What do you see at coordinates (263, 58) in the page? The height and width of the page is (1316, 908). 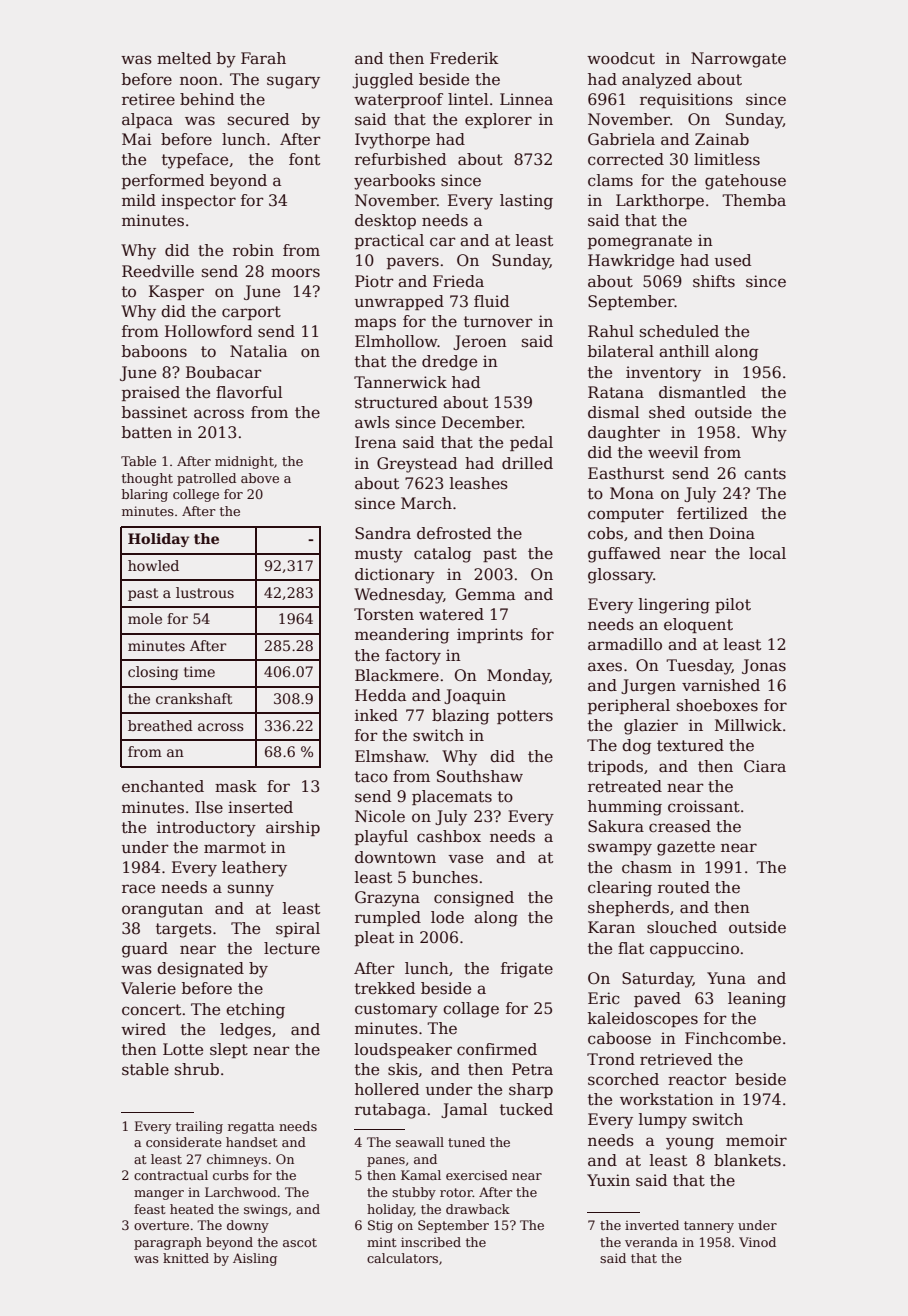 I see `Farah` at bounding box center [263, 58].
